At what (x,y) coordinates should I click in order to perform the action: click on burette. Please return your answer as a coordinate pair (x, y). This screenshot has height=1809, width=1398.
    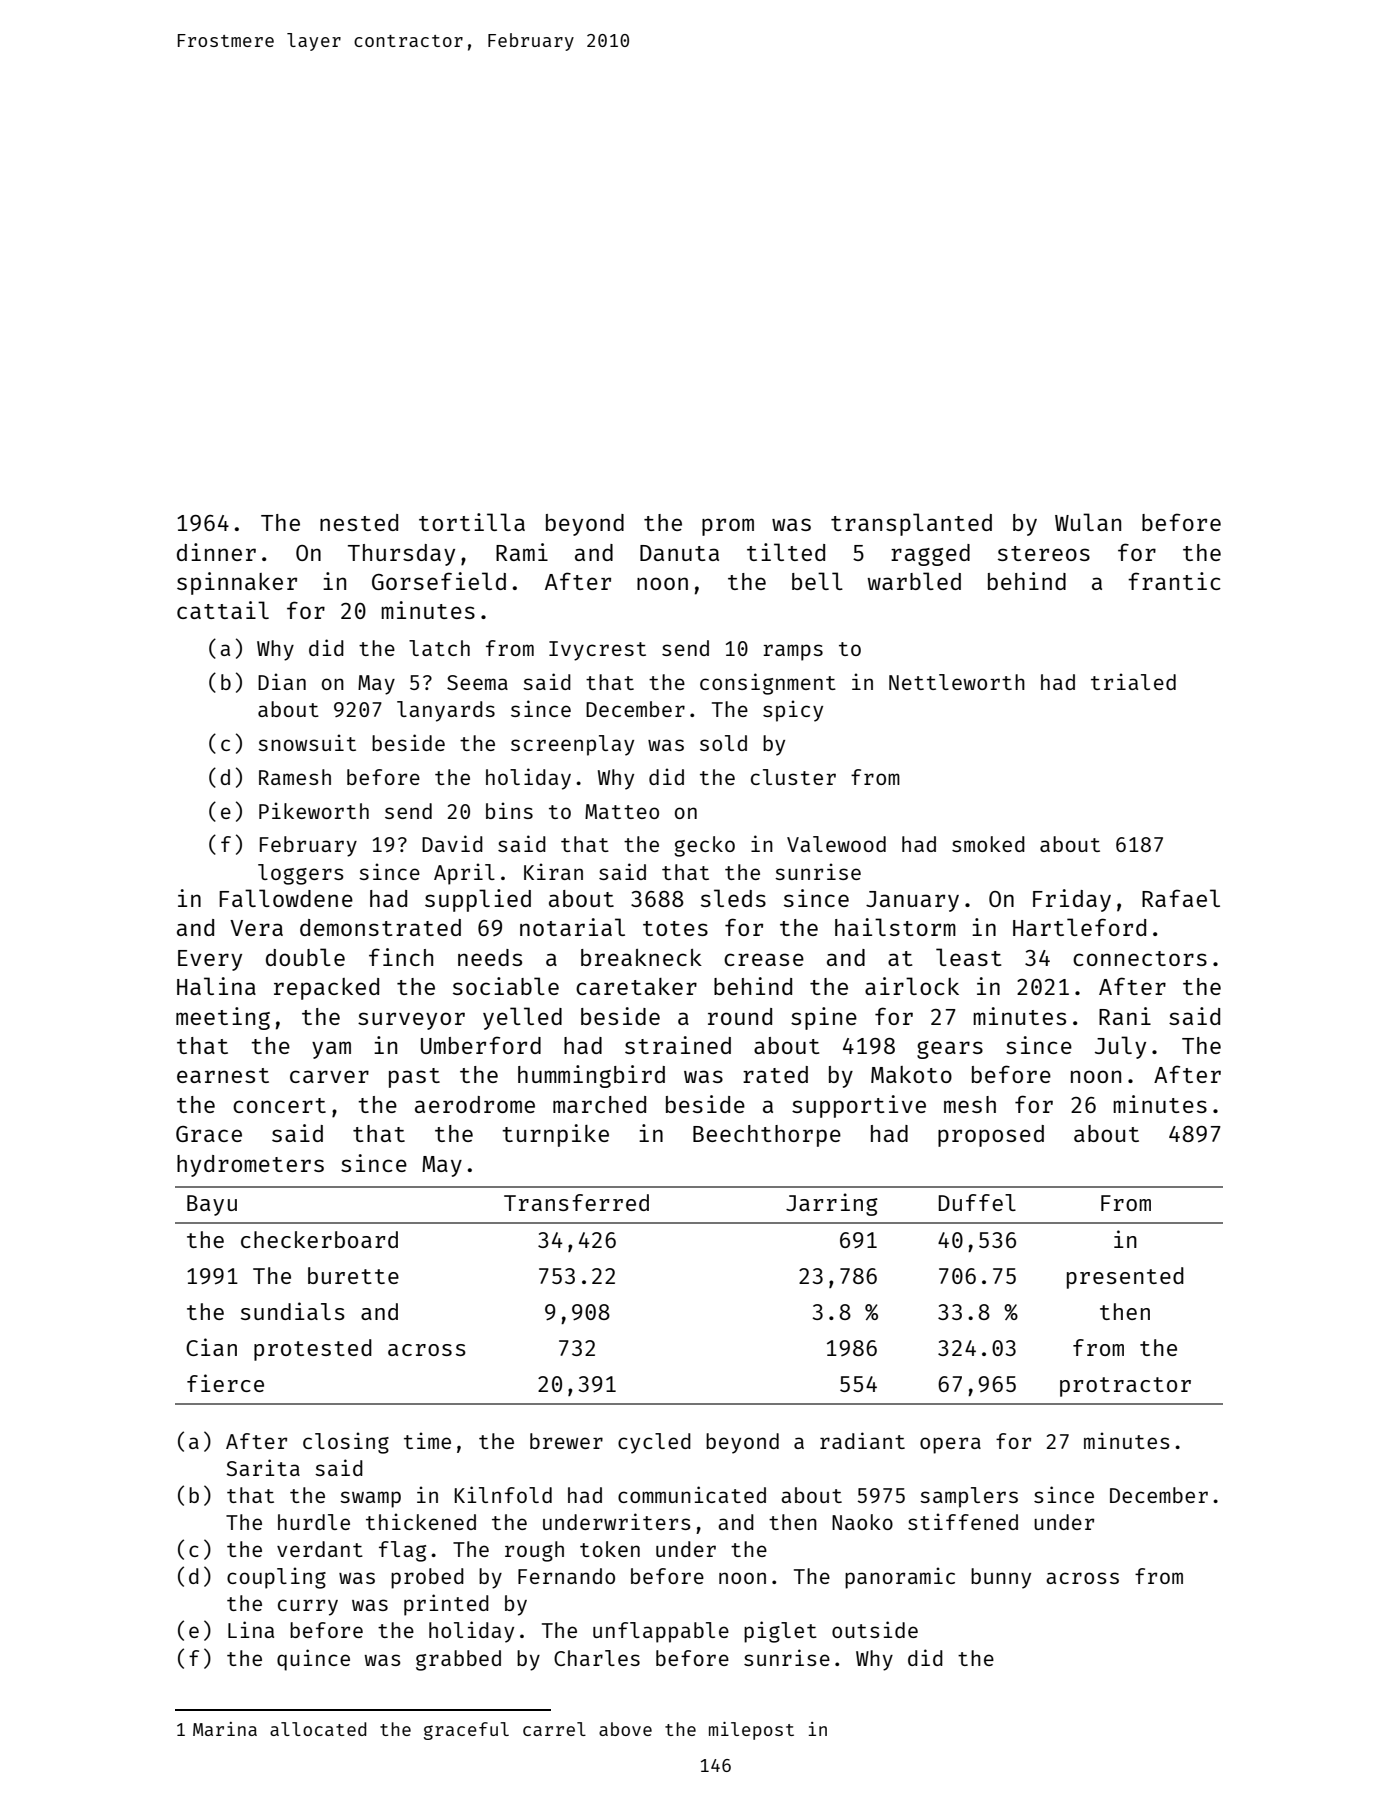
    Looking at the image, I should click on (353, 1275).
